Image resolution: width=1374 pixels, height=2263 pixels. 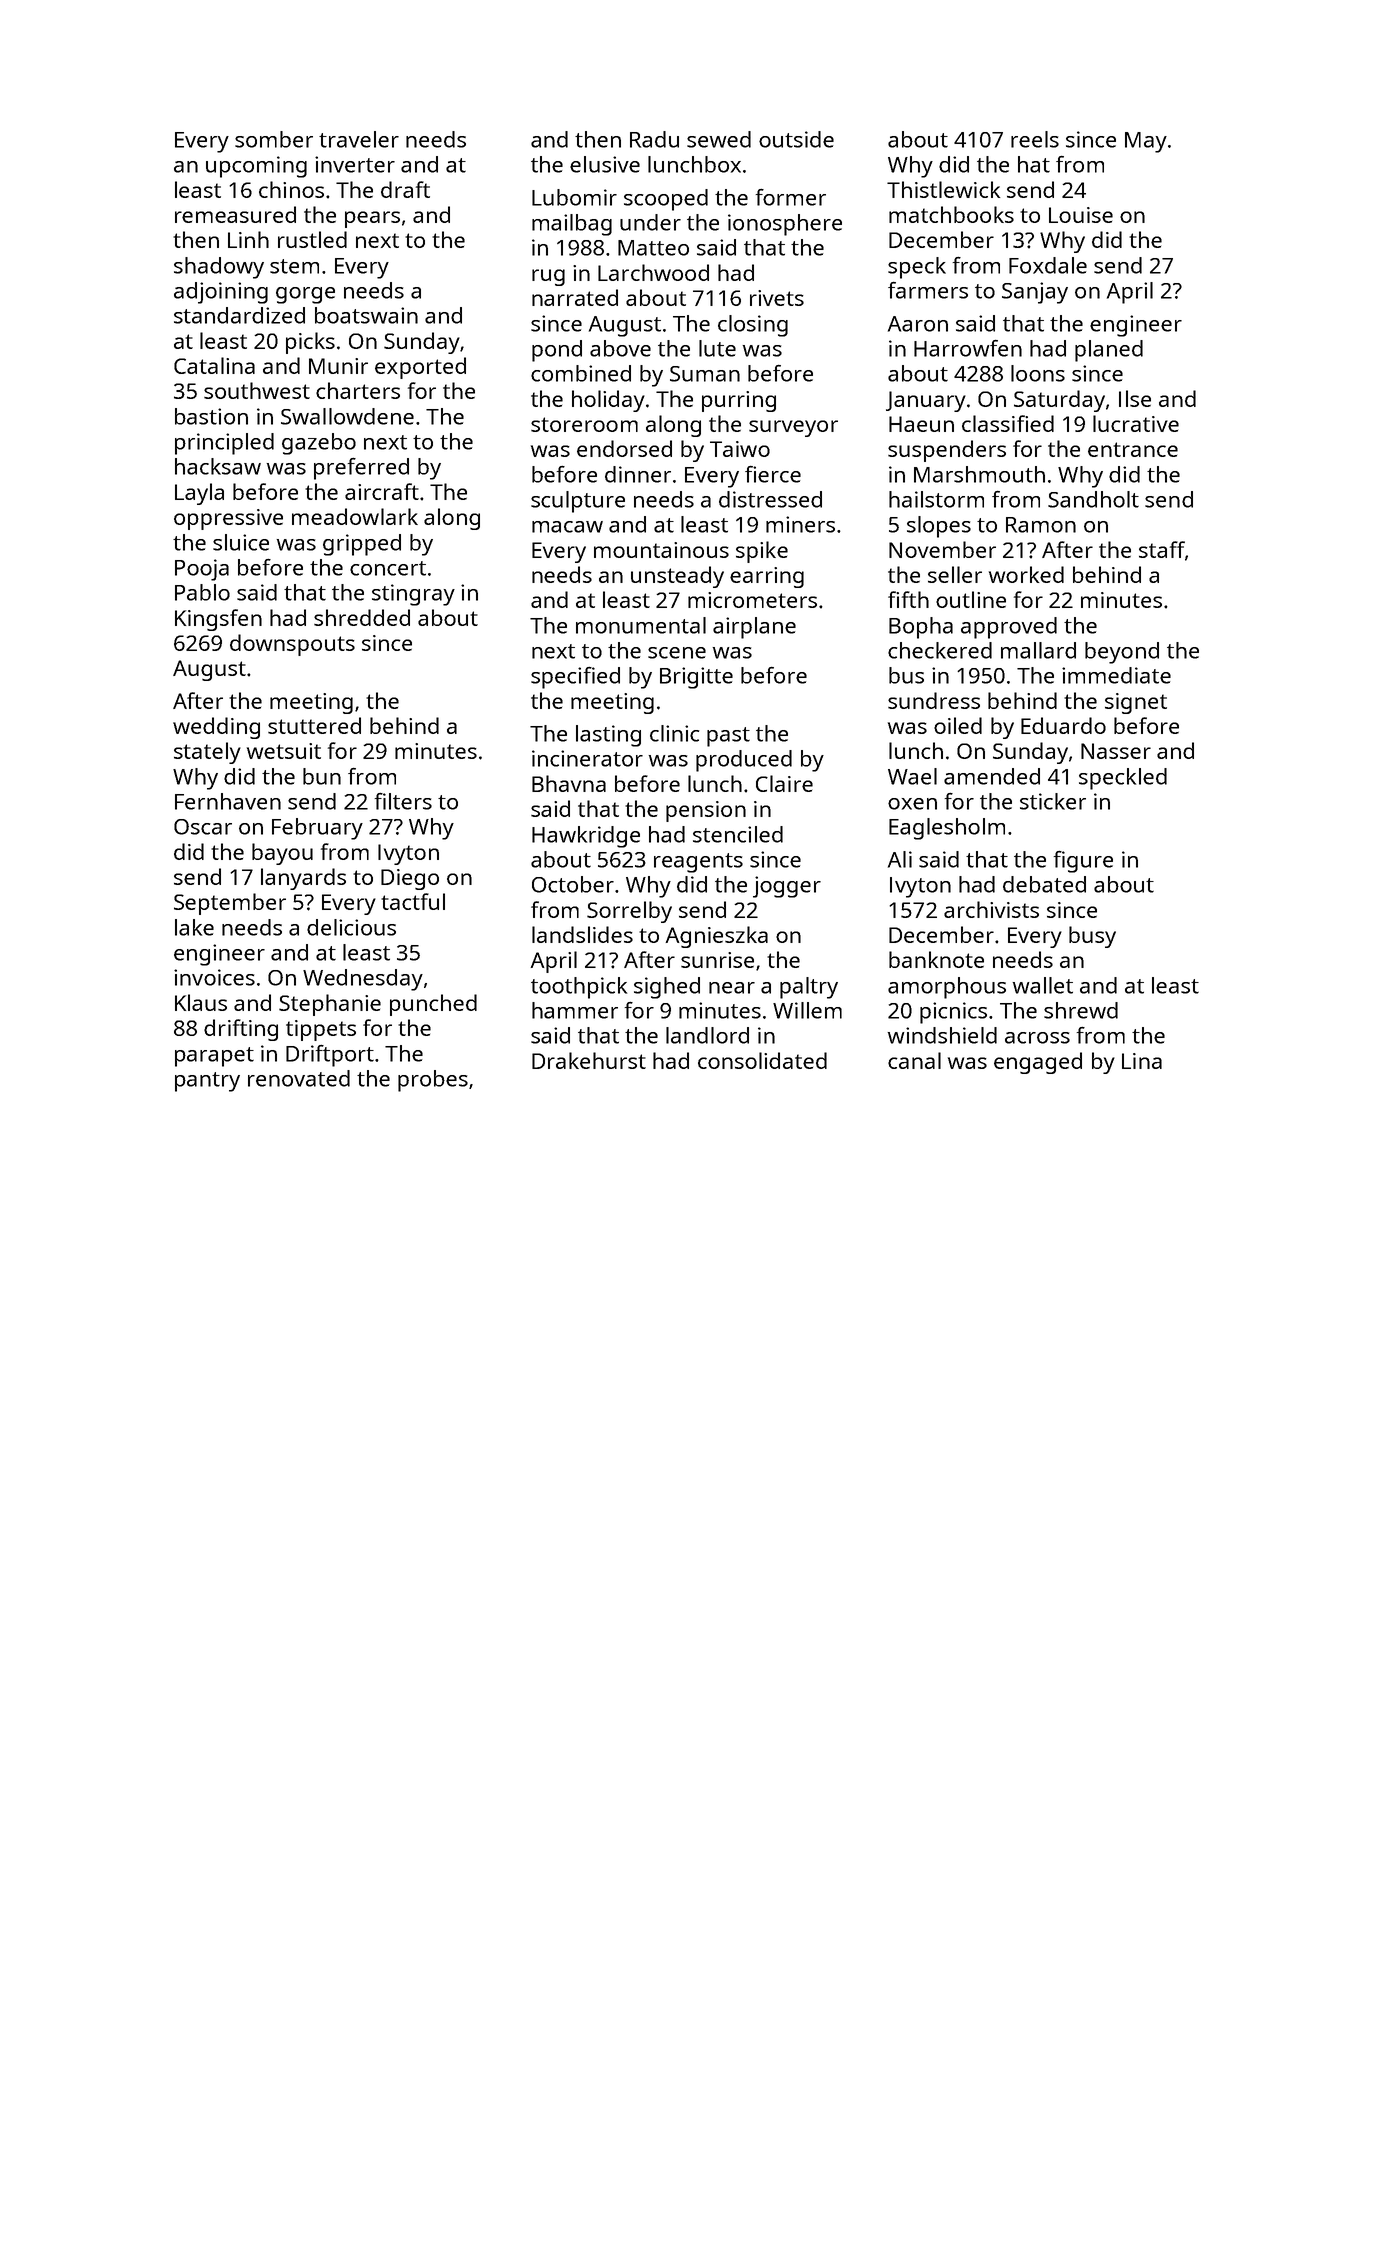 What do you see at coordinates (650, 222) in the page?
I see `under` at bounding box center [650, 222].
